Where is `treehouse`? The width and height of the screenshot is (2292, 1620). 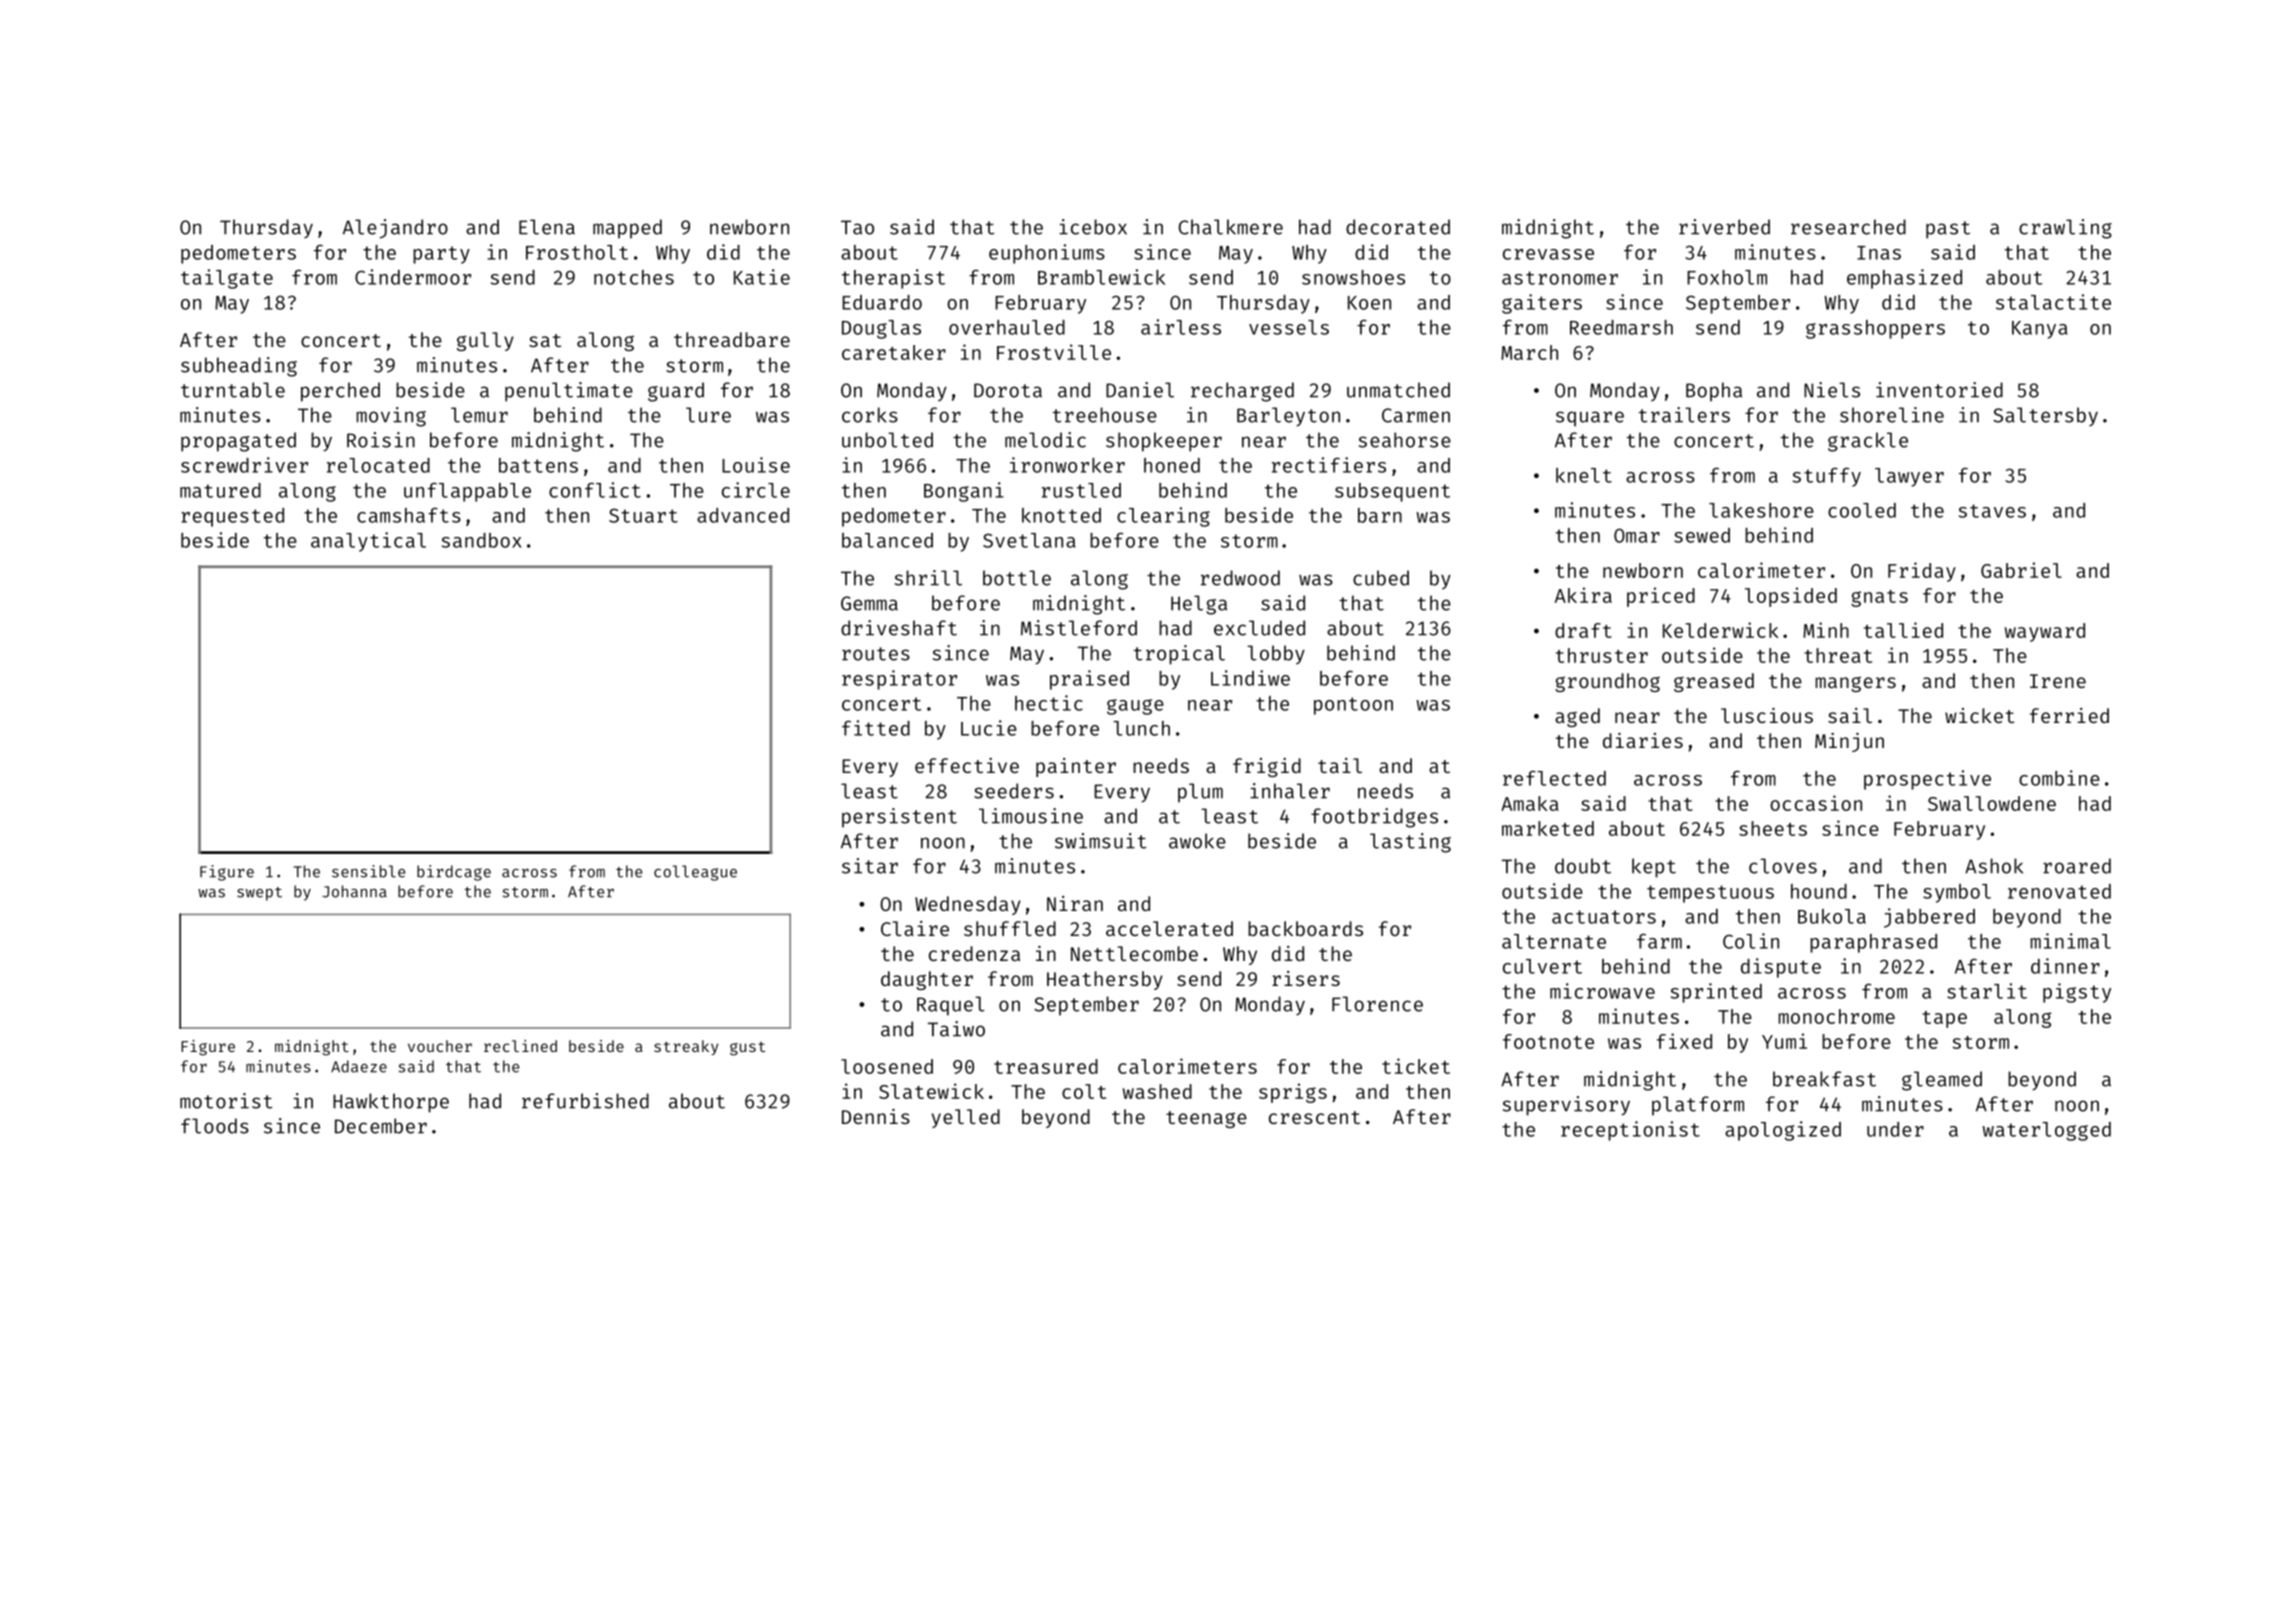
treehouse is located at coordinates (1105, 415).
